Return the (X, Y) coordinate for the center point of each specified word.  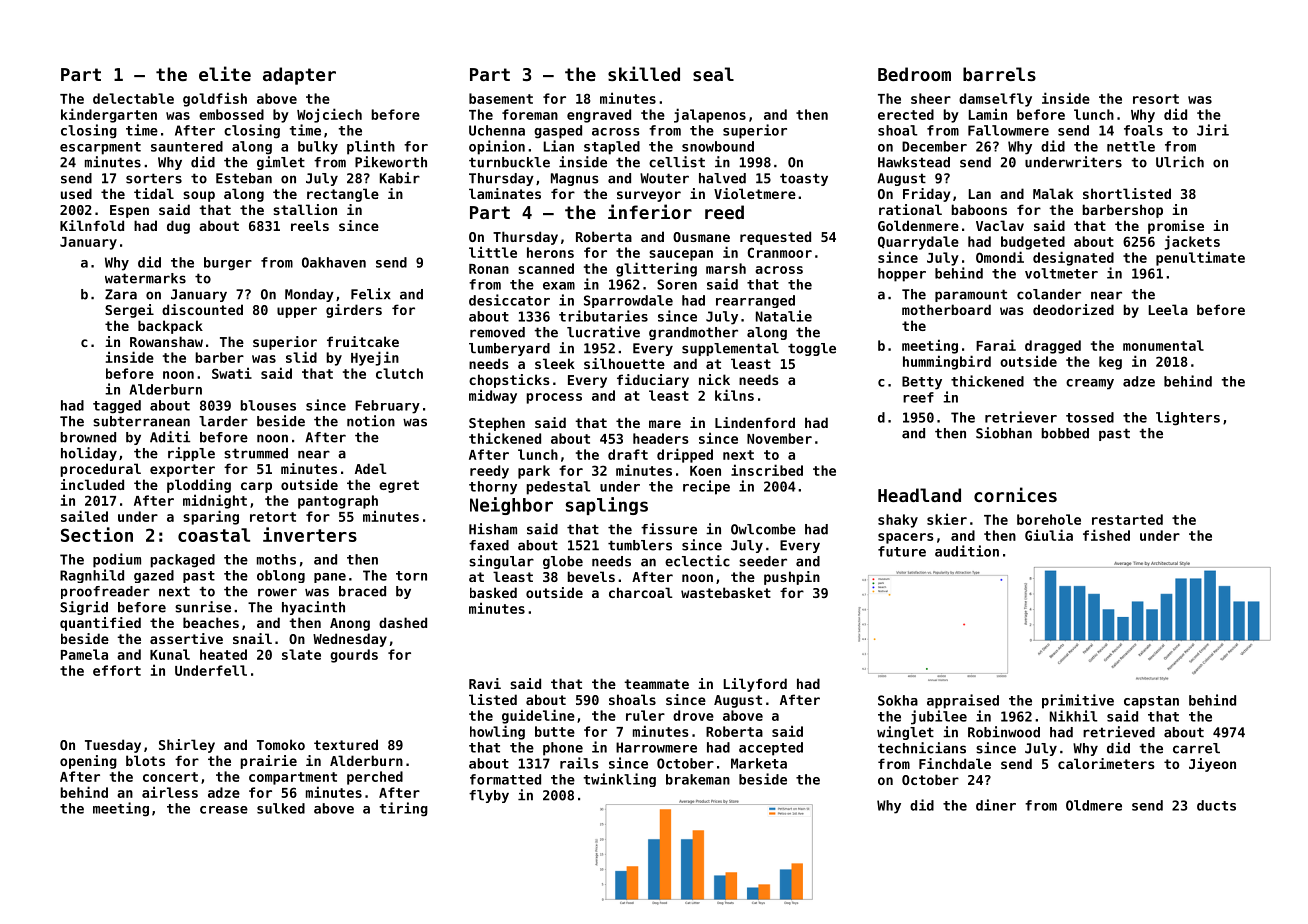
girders (354, 311)
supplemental (730, 349)
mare (665, 424)
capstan (1151, 702)
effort (117, 670)
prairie (268, 762)
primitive (1078, 701)
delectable (133, 98)
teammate (656, 684)
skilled (644, 73)
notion (371, 421)
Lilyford (755, 685)
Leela (1168, 309)
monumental (1163, 345)
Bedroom (914, 74)
